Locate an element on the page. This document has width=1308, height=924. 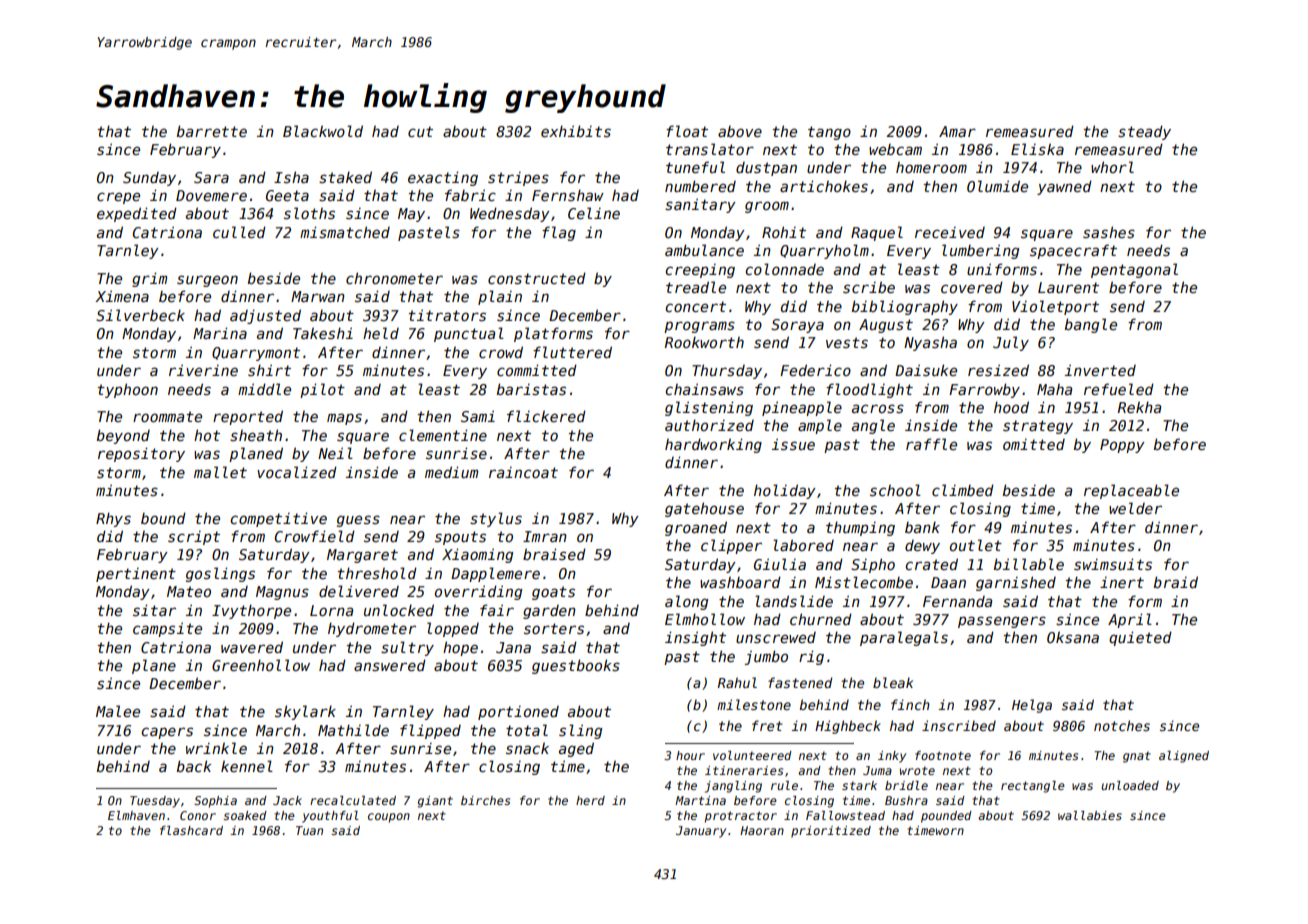
skylark is located at coordinates (305, 712).
